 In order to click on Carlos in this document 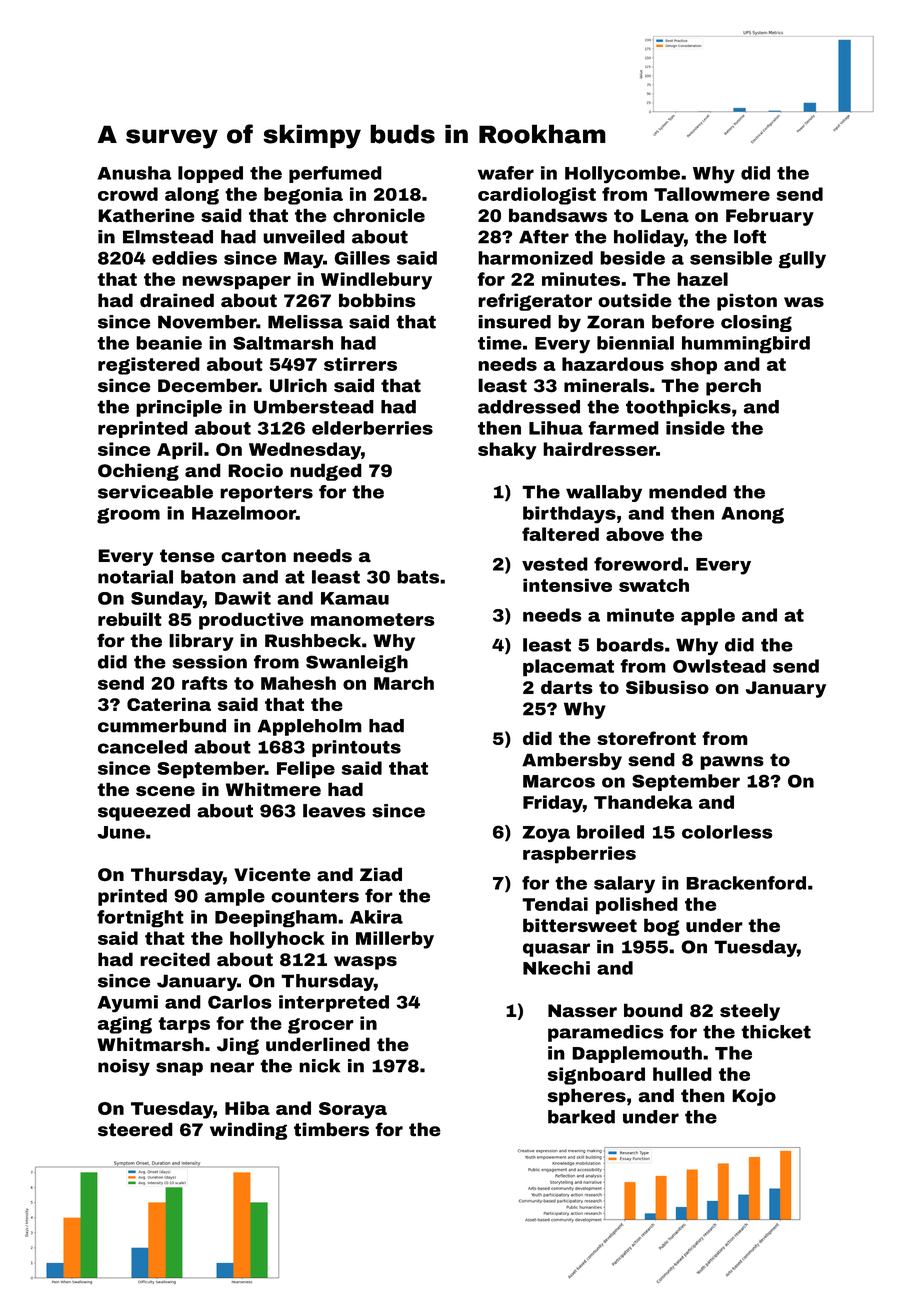, I will do `click(240, 1002)`.
